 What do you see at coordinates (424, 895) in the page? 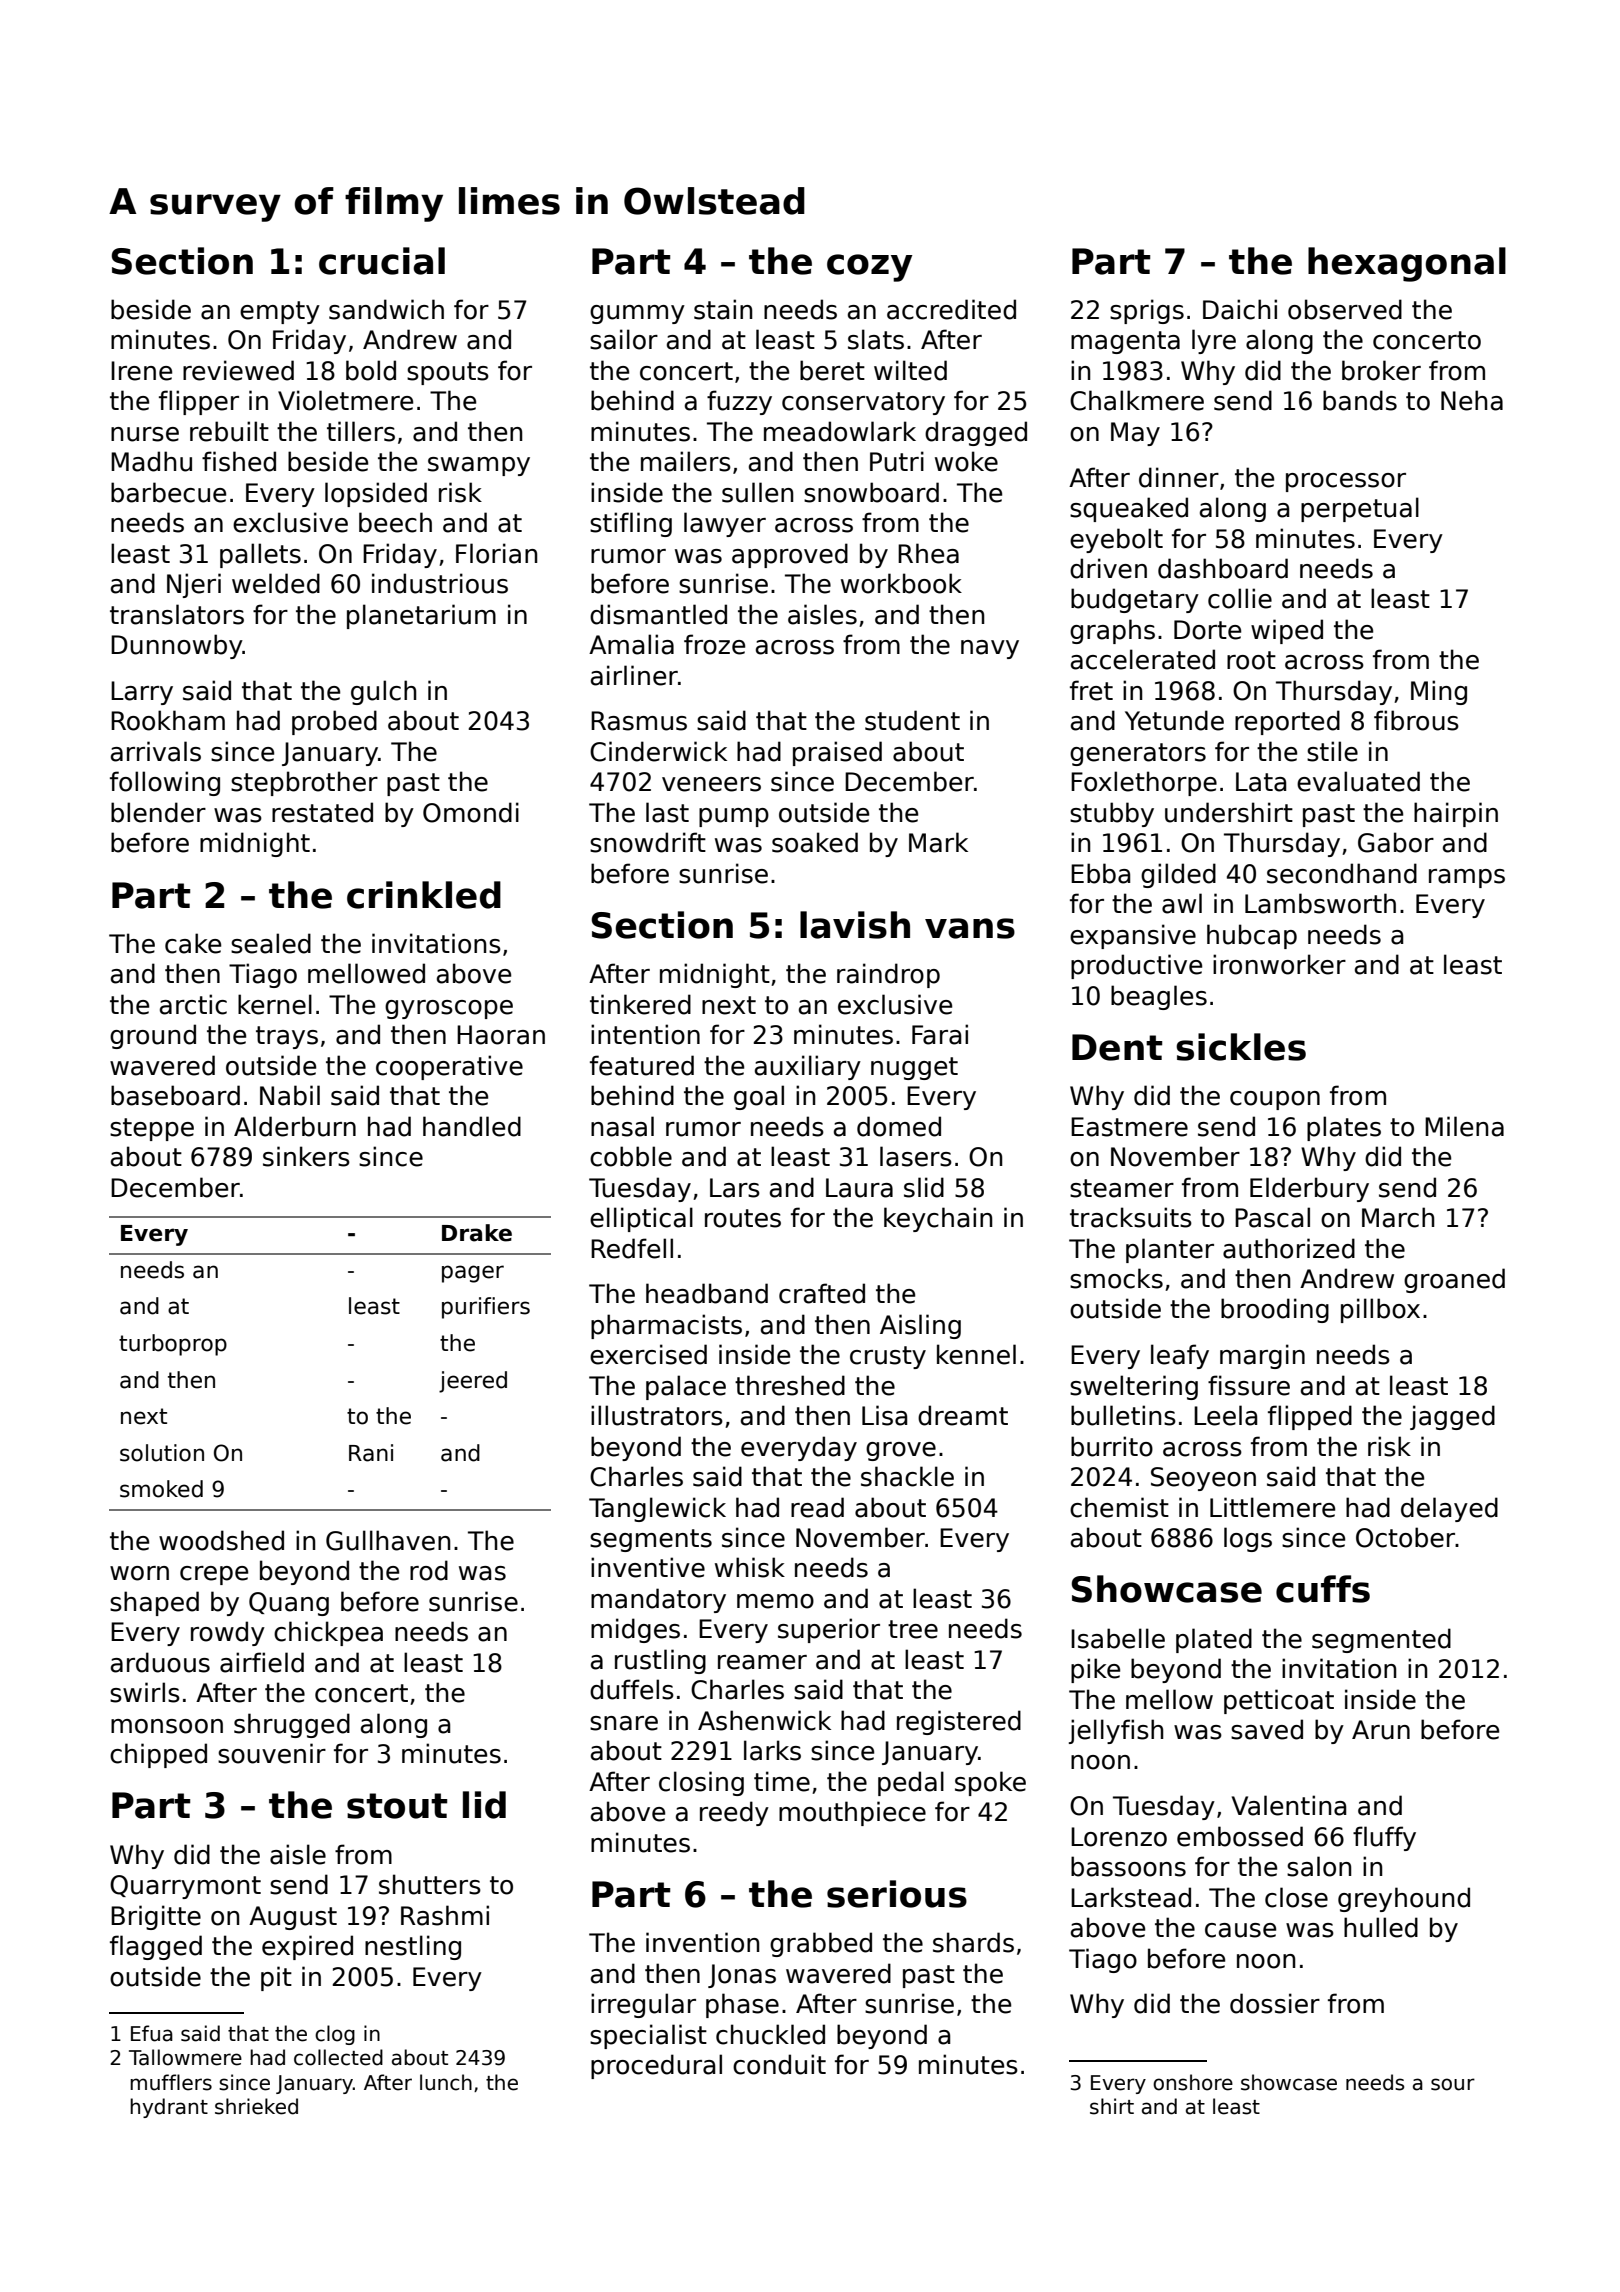
I see `crinkled` at bounding box center [424, 895].
